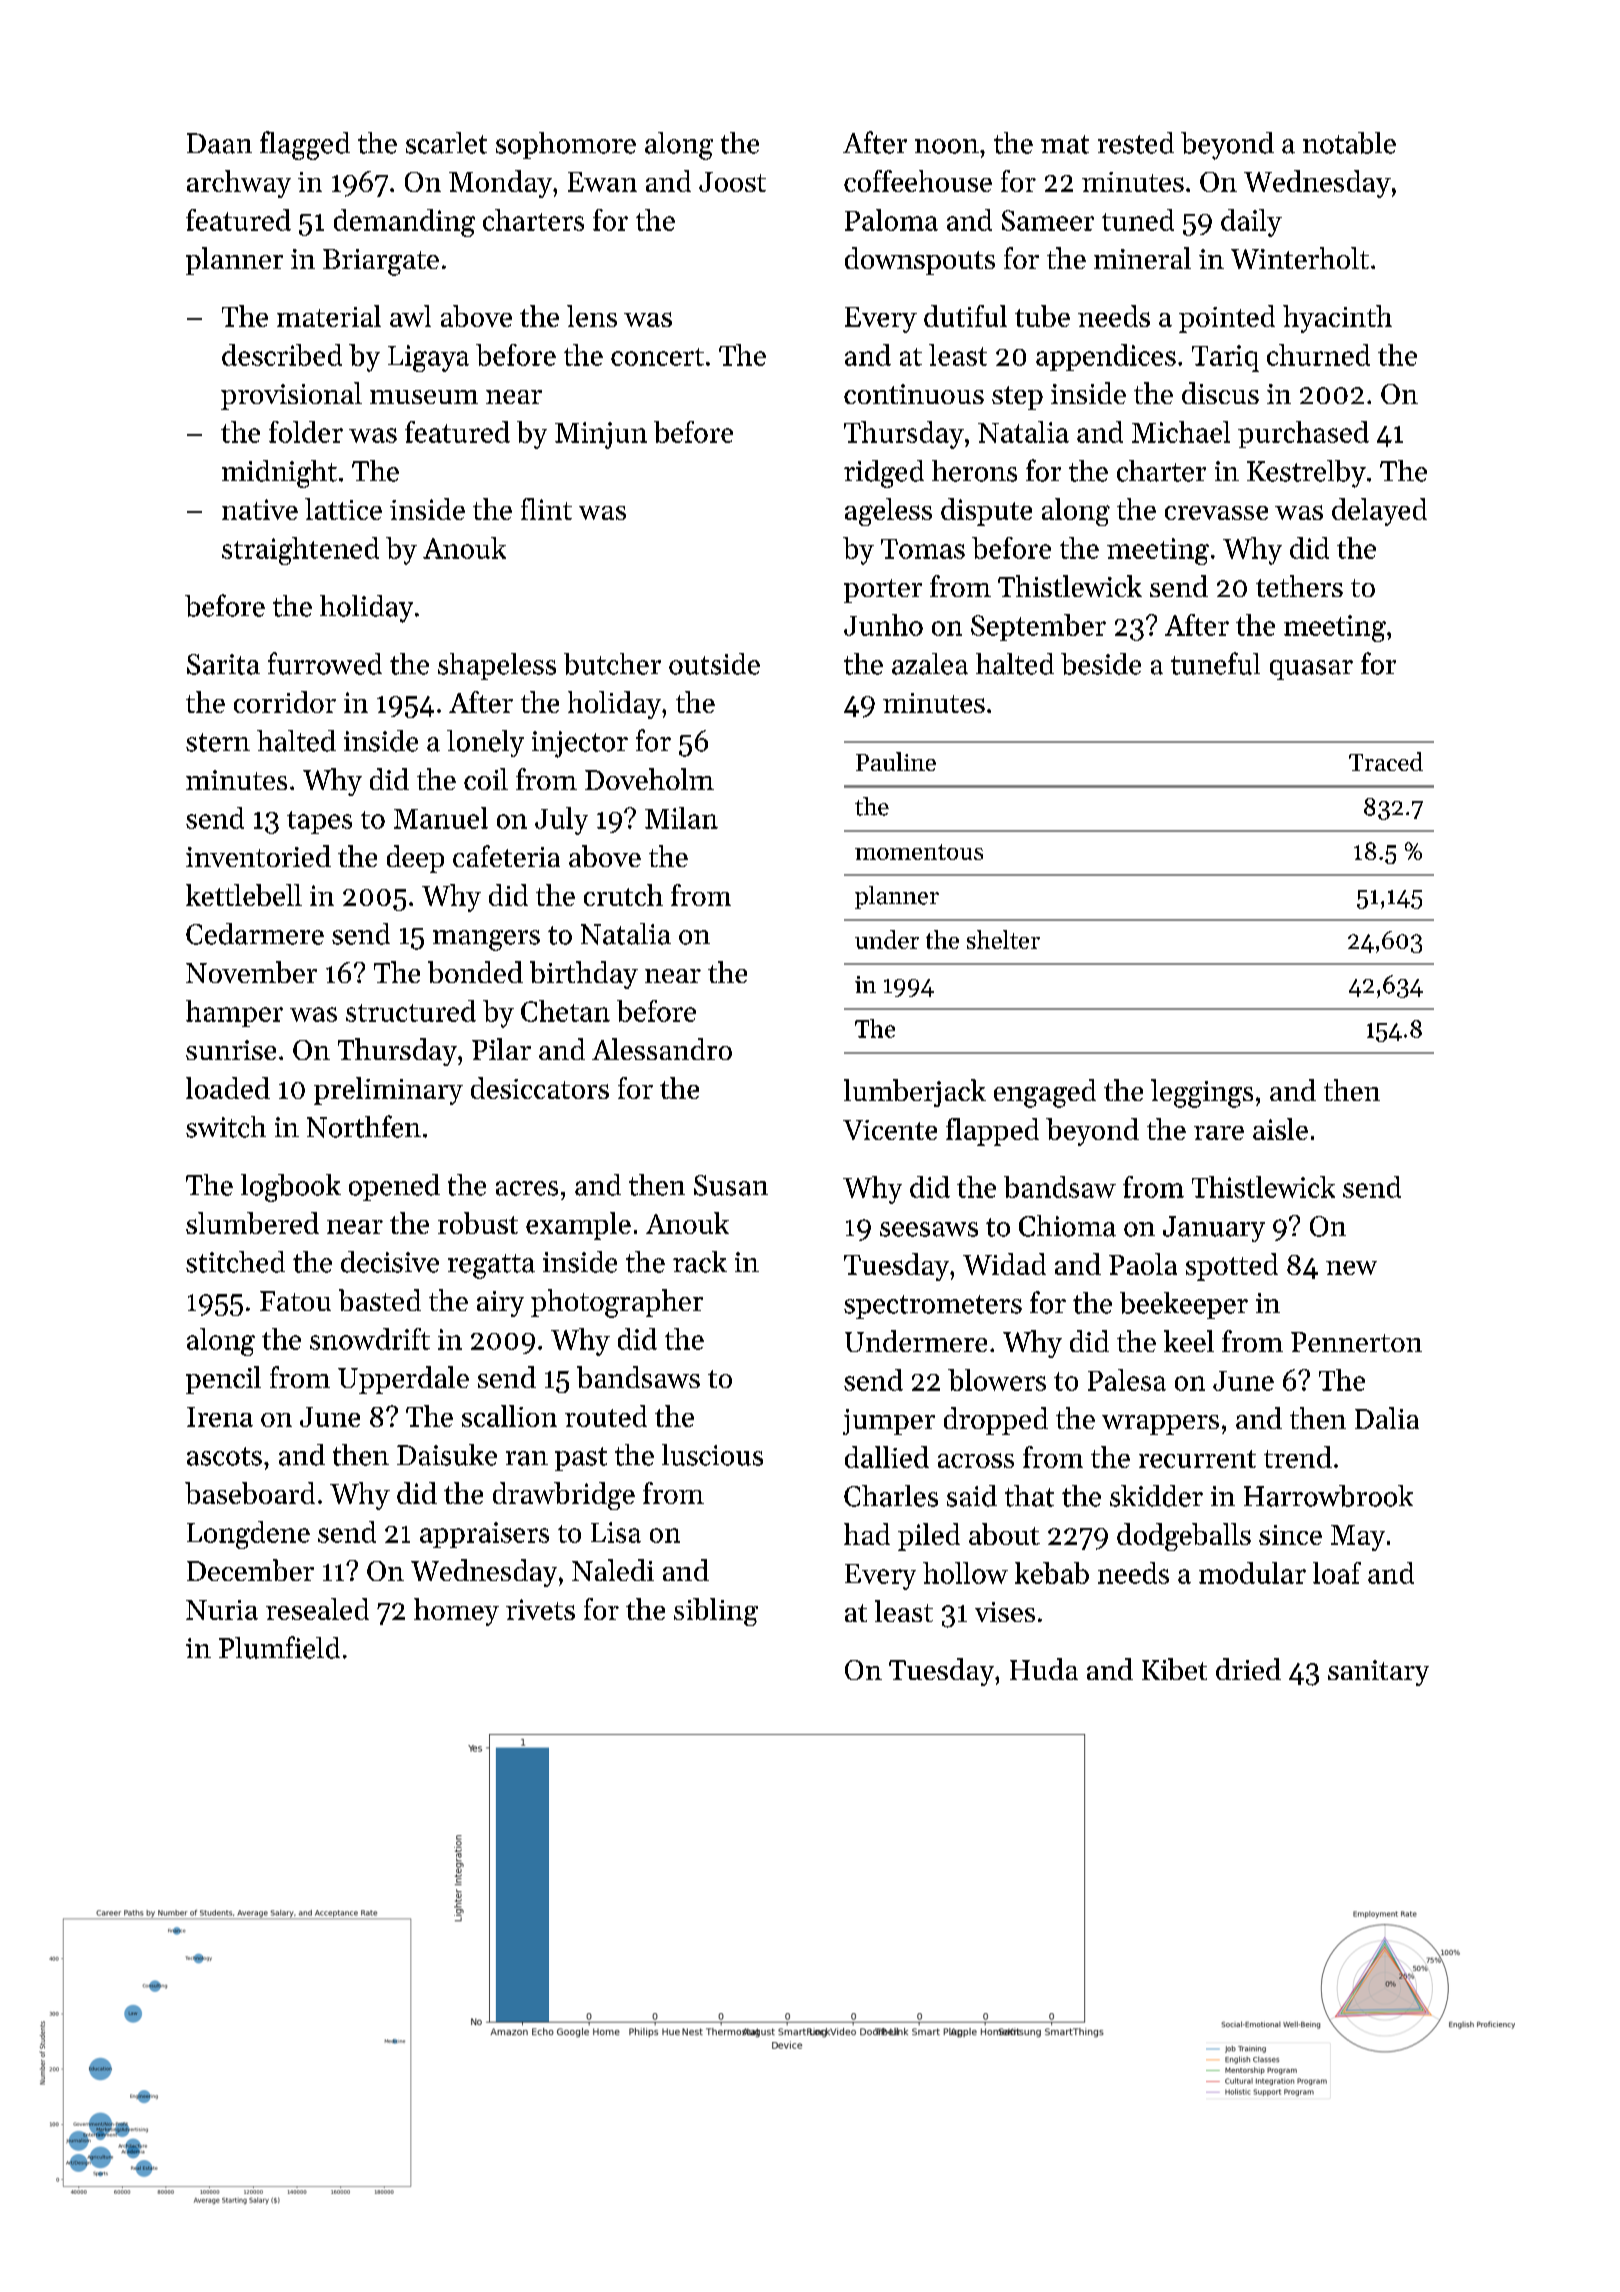 The height and width of the image is (2292, 1620). I want to click on Joost, so click(732, 182).
